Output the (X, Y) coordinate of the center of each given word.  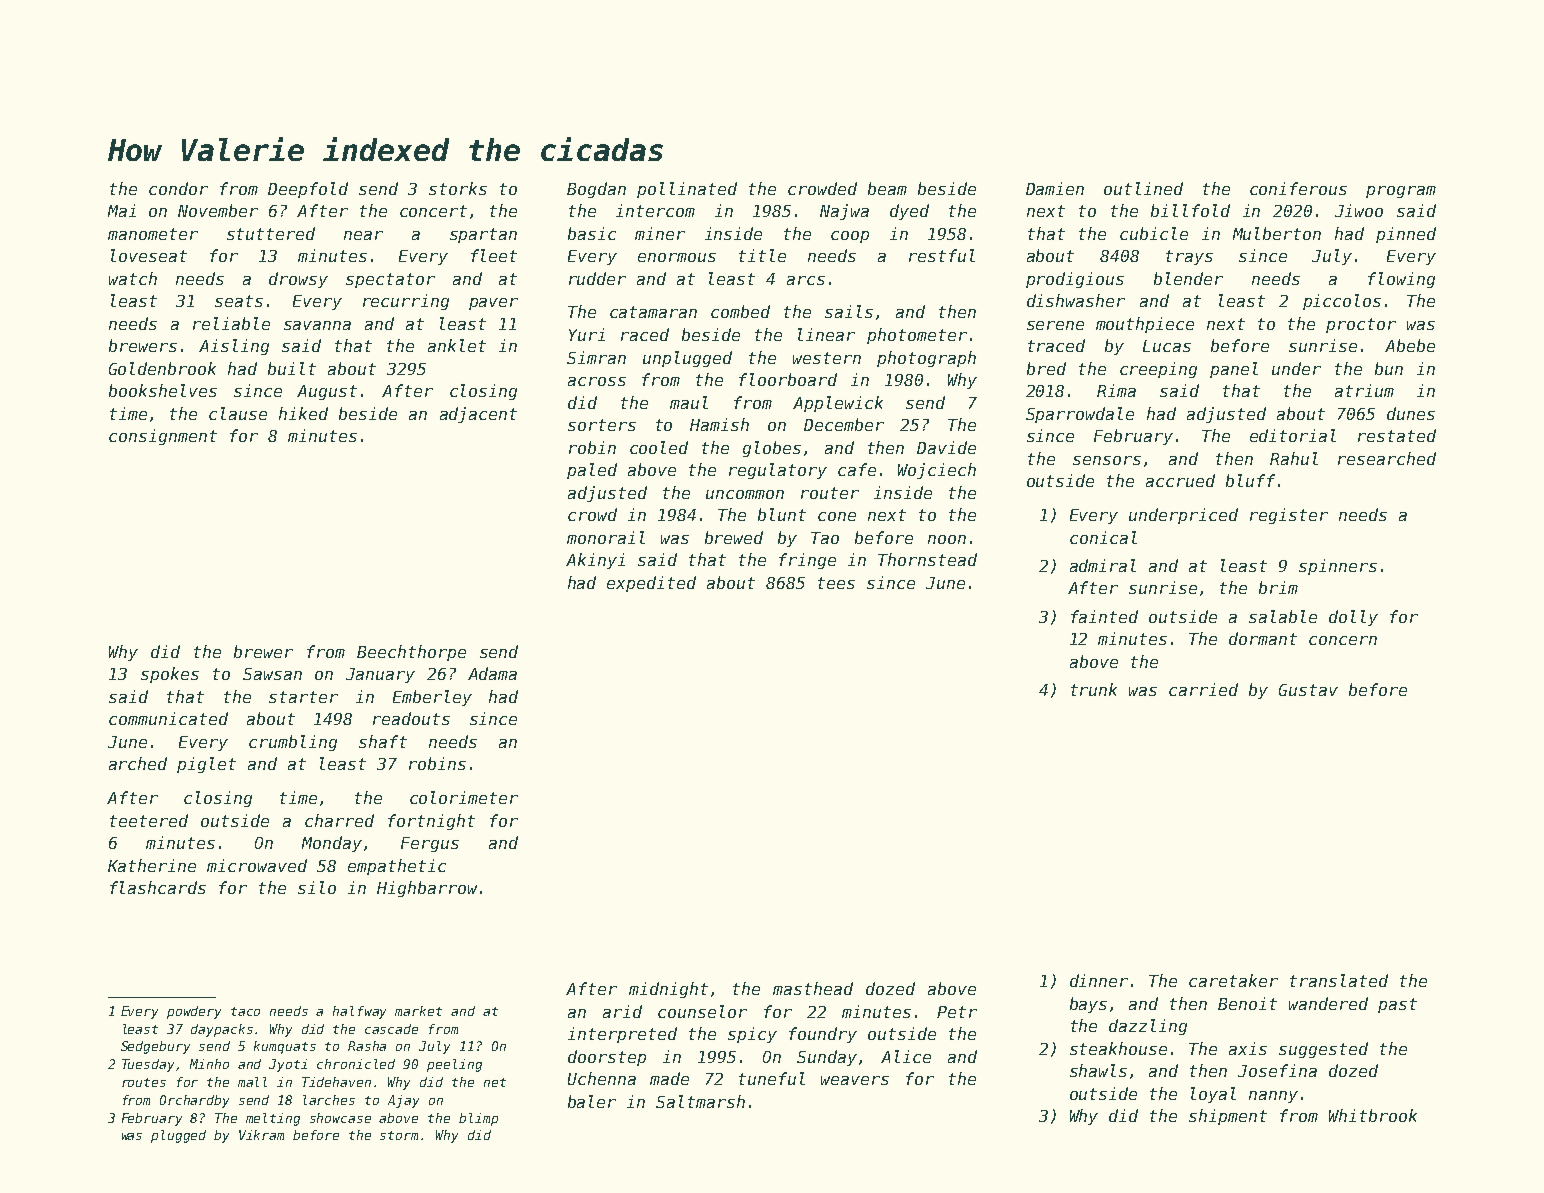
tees (836, 583)
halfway (359, 1012)
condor (178, 188)
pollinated (687, 190)
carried (1203, 689)
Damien (1055, 188)
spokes (170, 675)
